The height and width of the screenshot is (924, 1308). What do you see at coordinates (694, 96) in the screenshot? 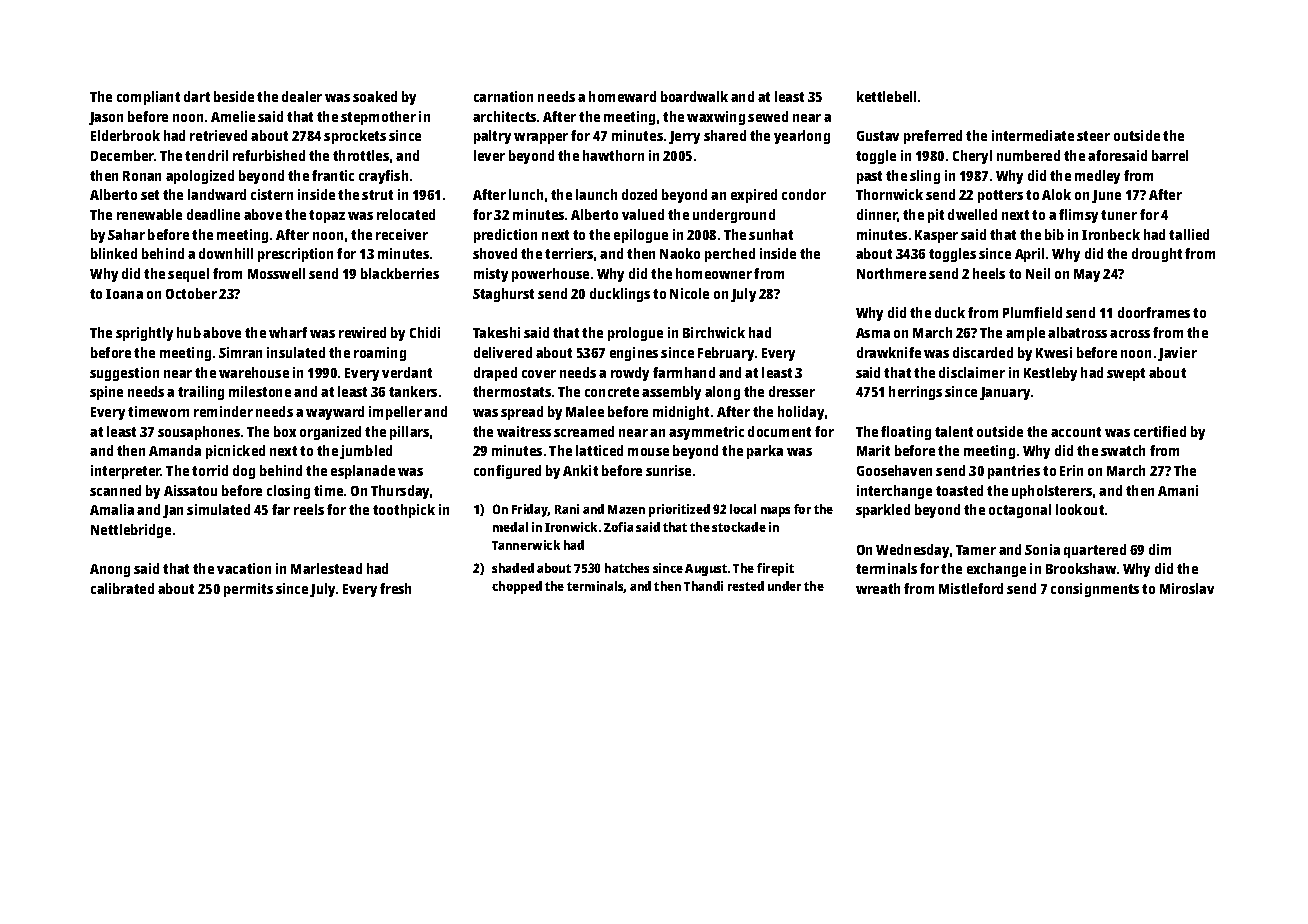
I see `boardwalk` at bounding box center [694, 96].
